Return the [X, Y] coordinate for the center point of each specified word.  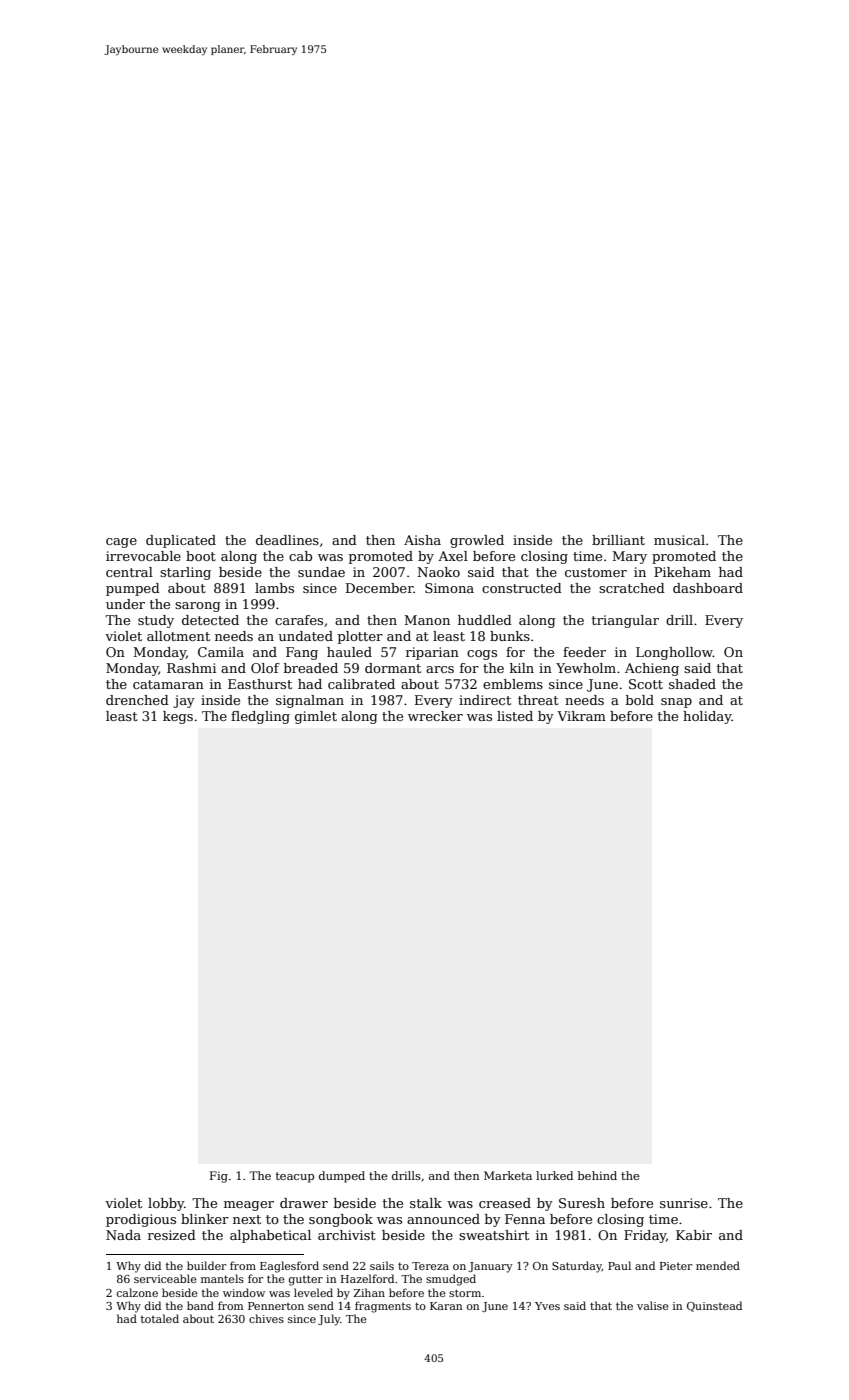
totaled [160, 1318]
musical [679, 540]
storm [465, 1293]
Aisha [422, 540]
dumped [342, 1177]
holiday [707, 717]
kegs [178, 717]
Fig [219, 1177]
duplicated [181, 541]
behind [597, 1175]
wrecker [435, 716]
